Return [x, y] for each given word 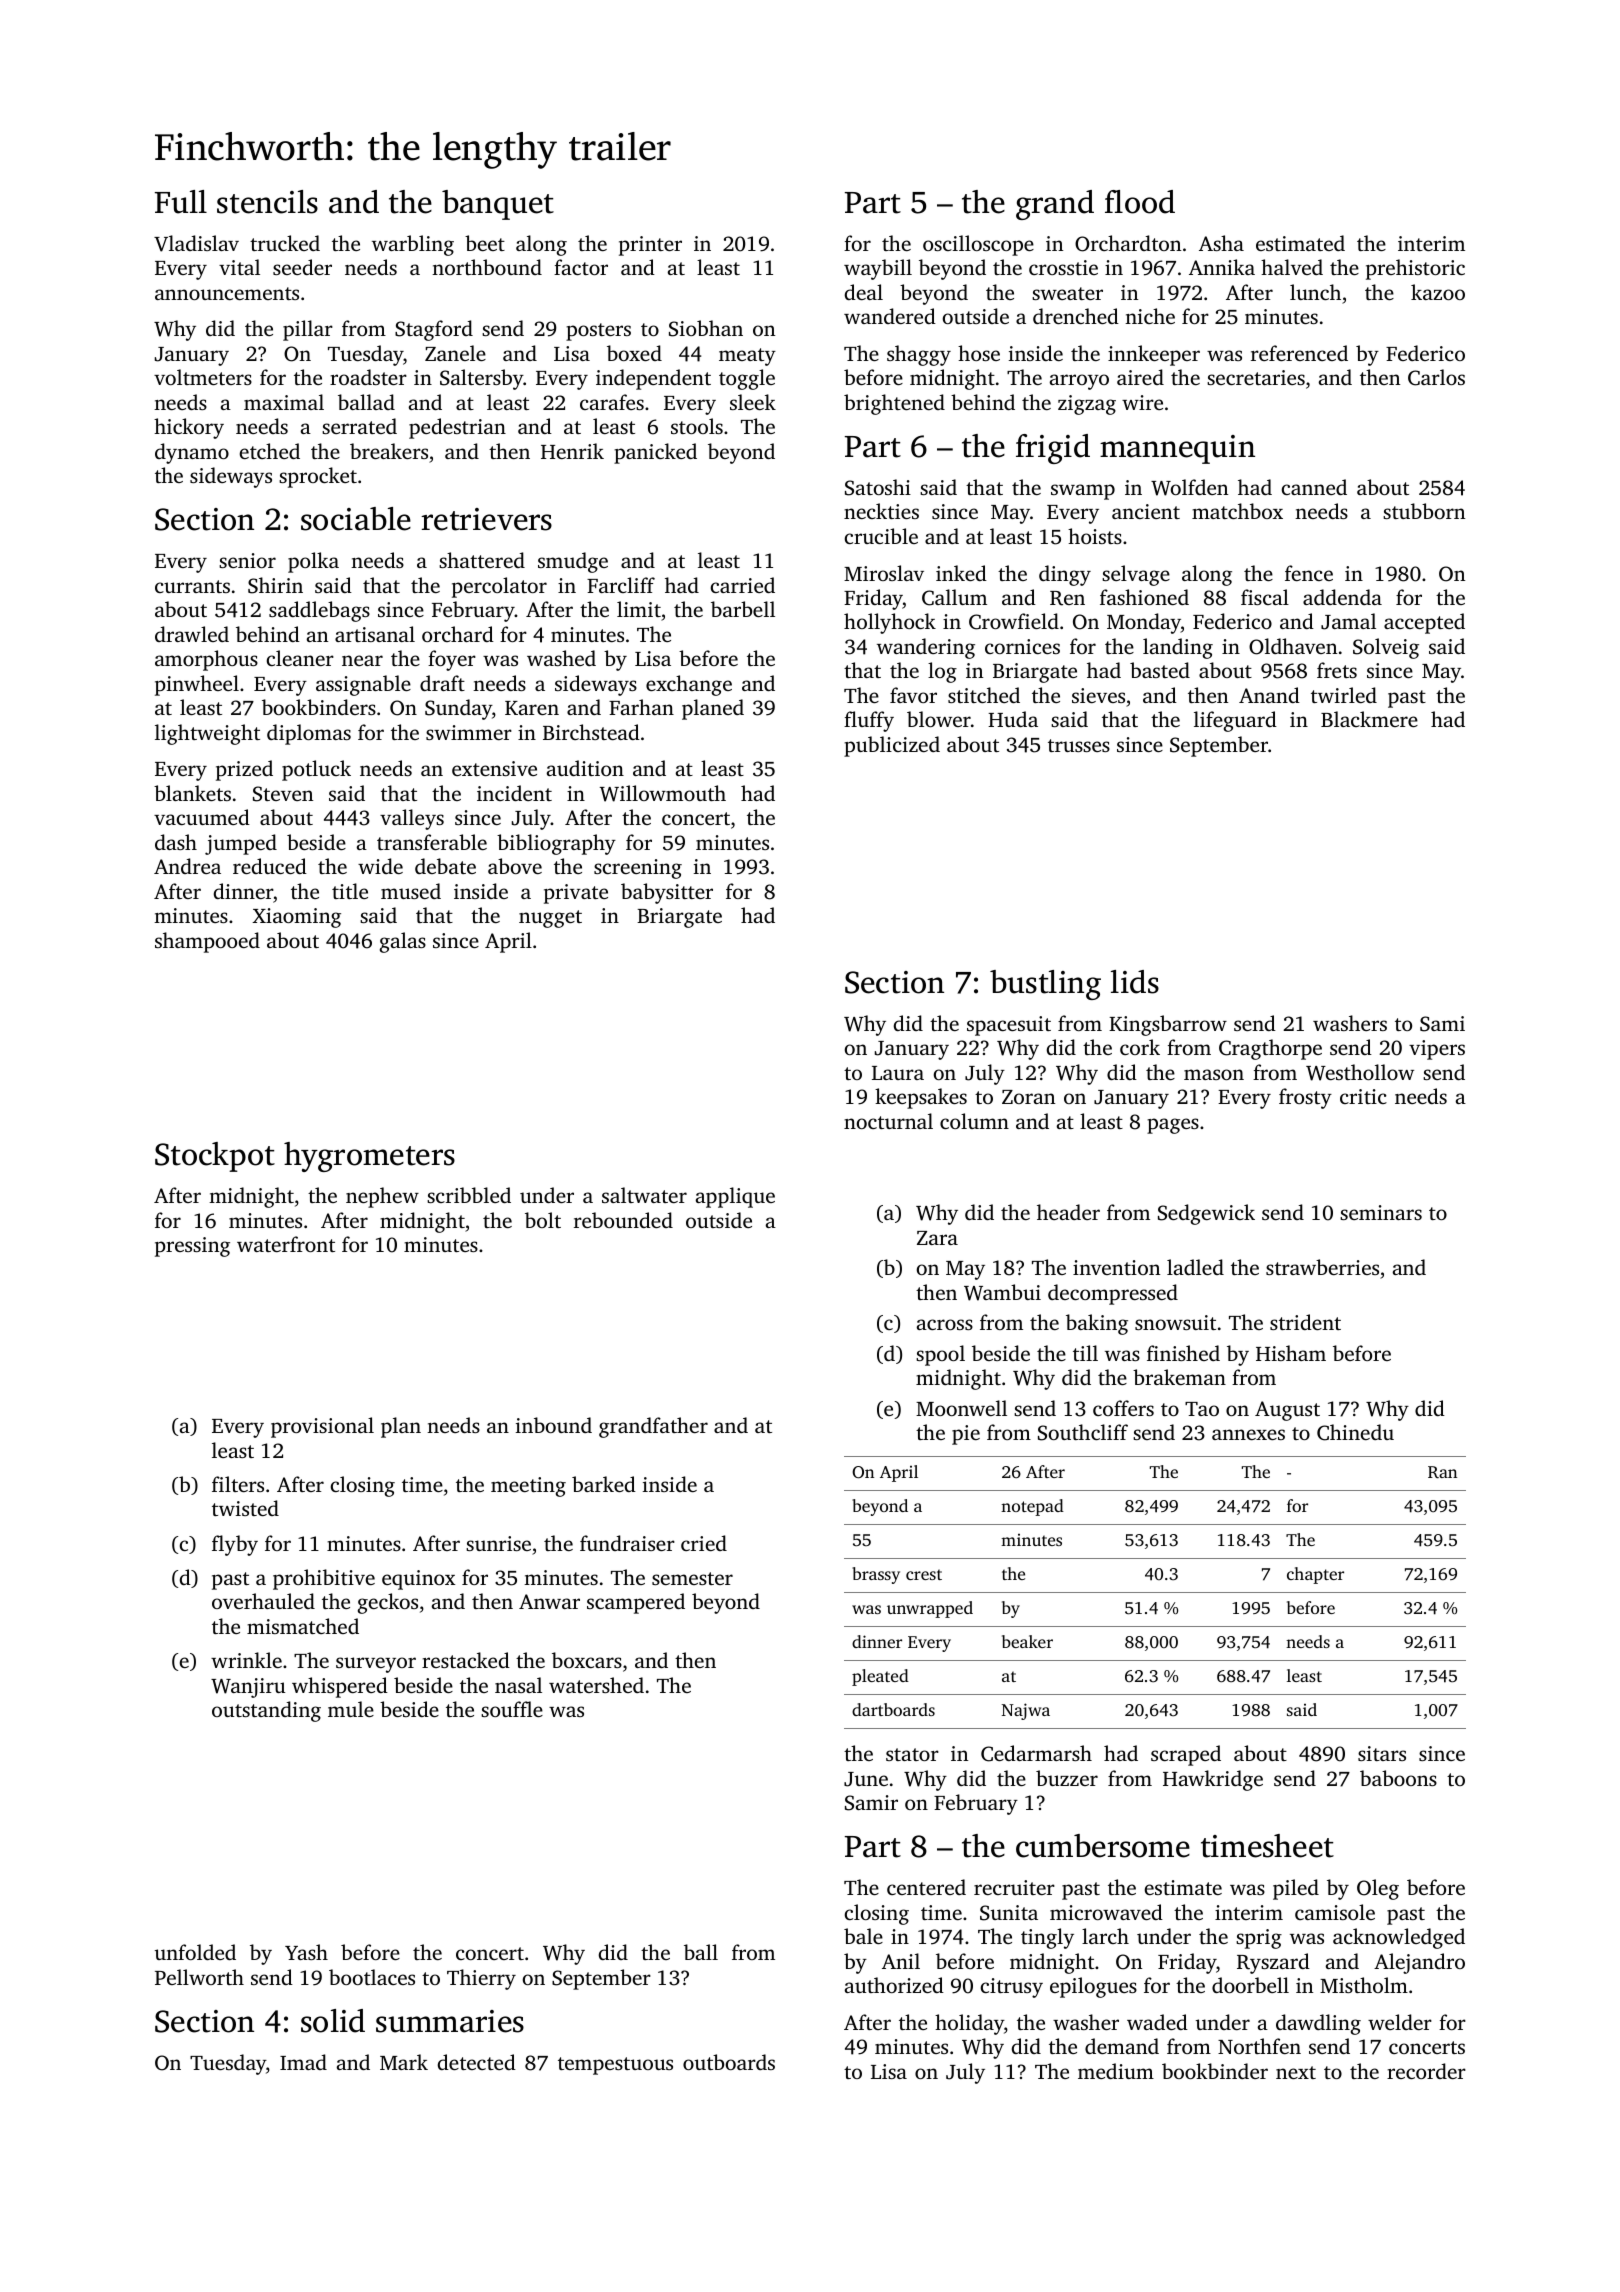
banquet [498, 205]
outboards [729, 2062]
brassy [876, 1575]
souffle [512, 1709]
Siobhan [706, 328]
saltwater [644, 1195]
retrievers [486, 519]
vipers [1437, 1050]
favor [913, 695]
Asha [1221, 243]
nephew [382, 1197]
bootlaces [372, 1977]
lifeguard [1235, 721]
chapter [1315, 1575]
